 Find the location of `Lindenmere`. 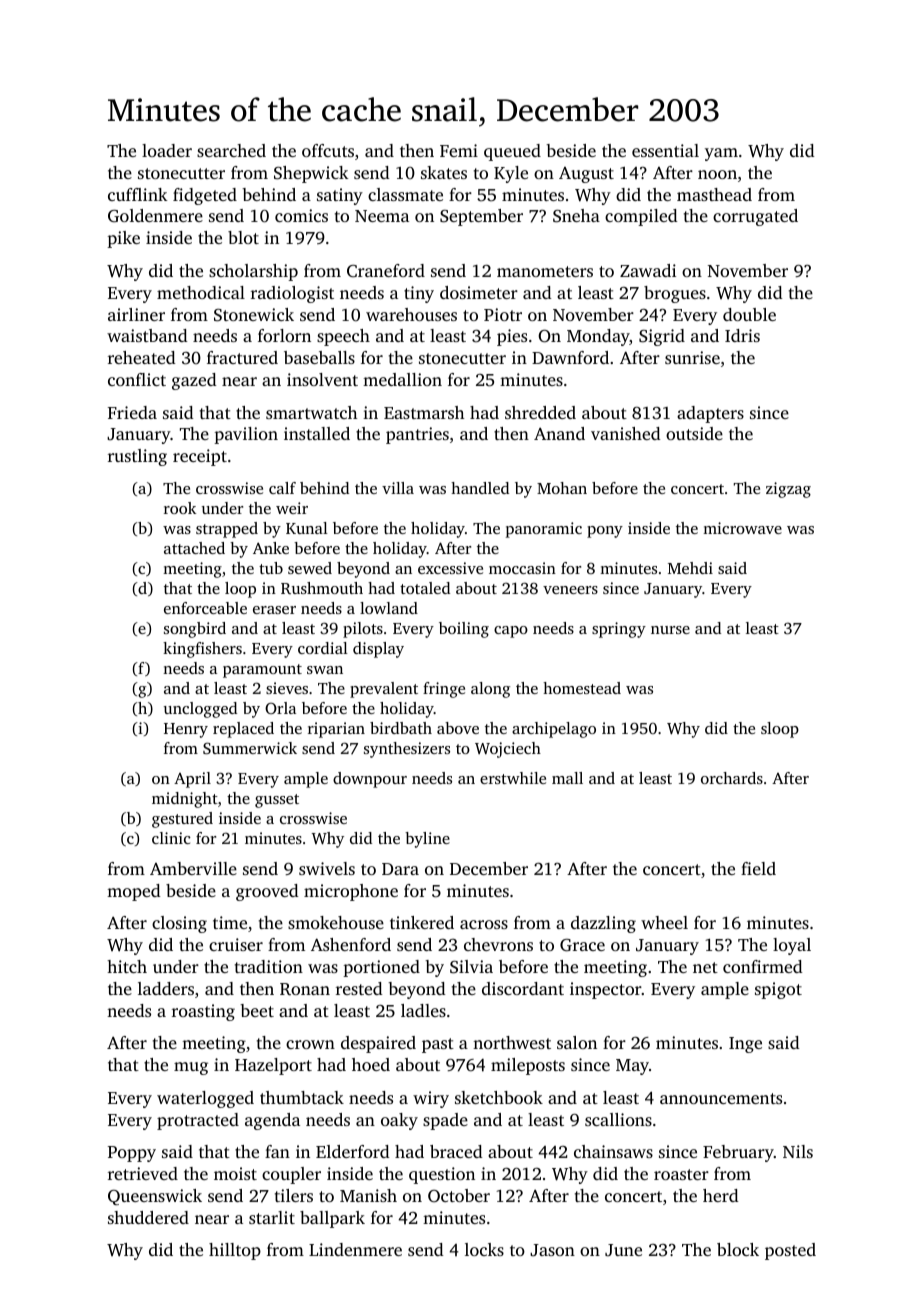

Lindenmere is located at coordinates (355, 1249).
